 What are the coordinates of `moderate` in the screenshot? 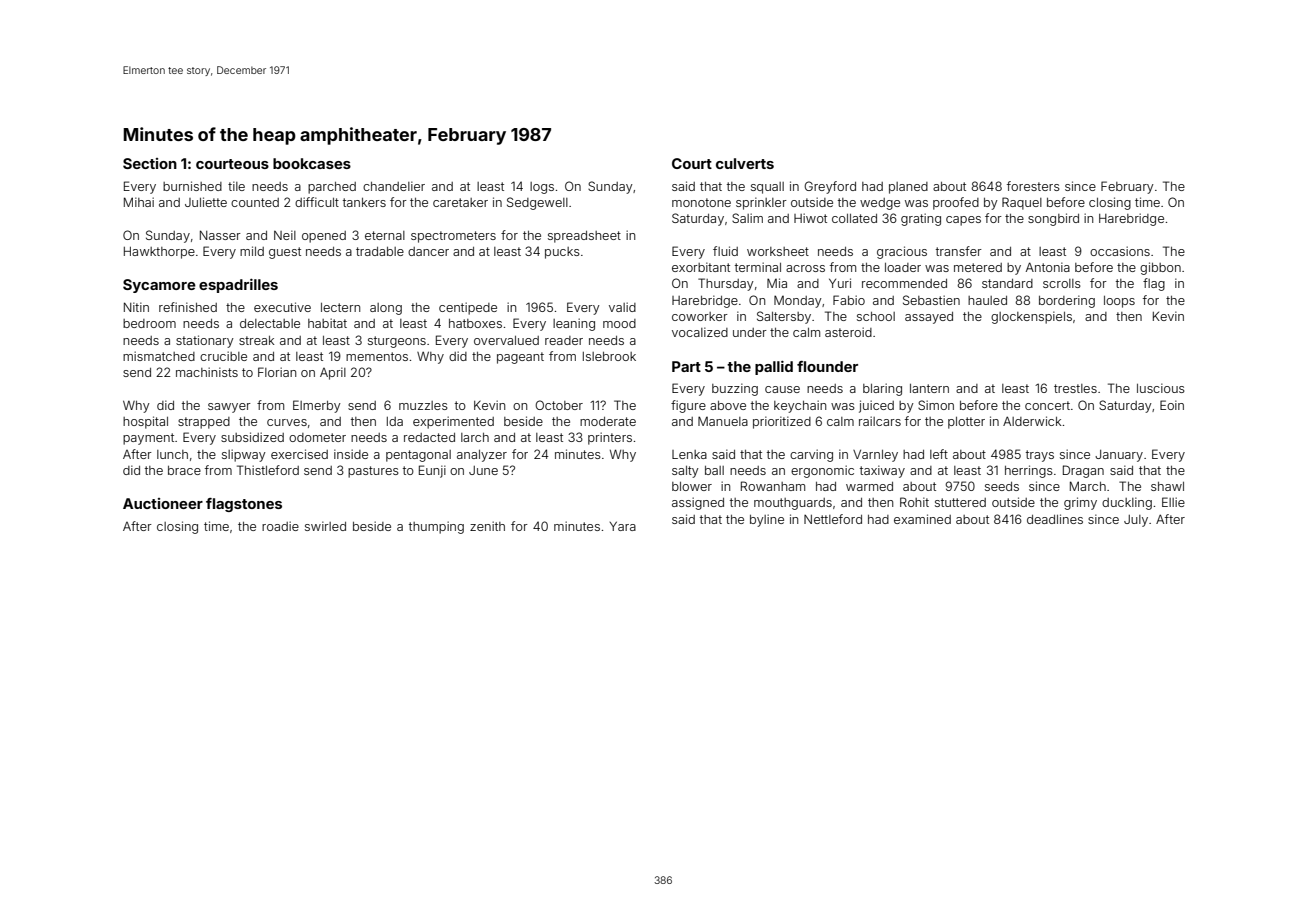 It's located at (608, 421).
